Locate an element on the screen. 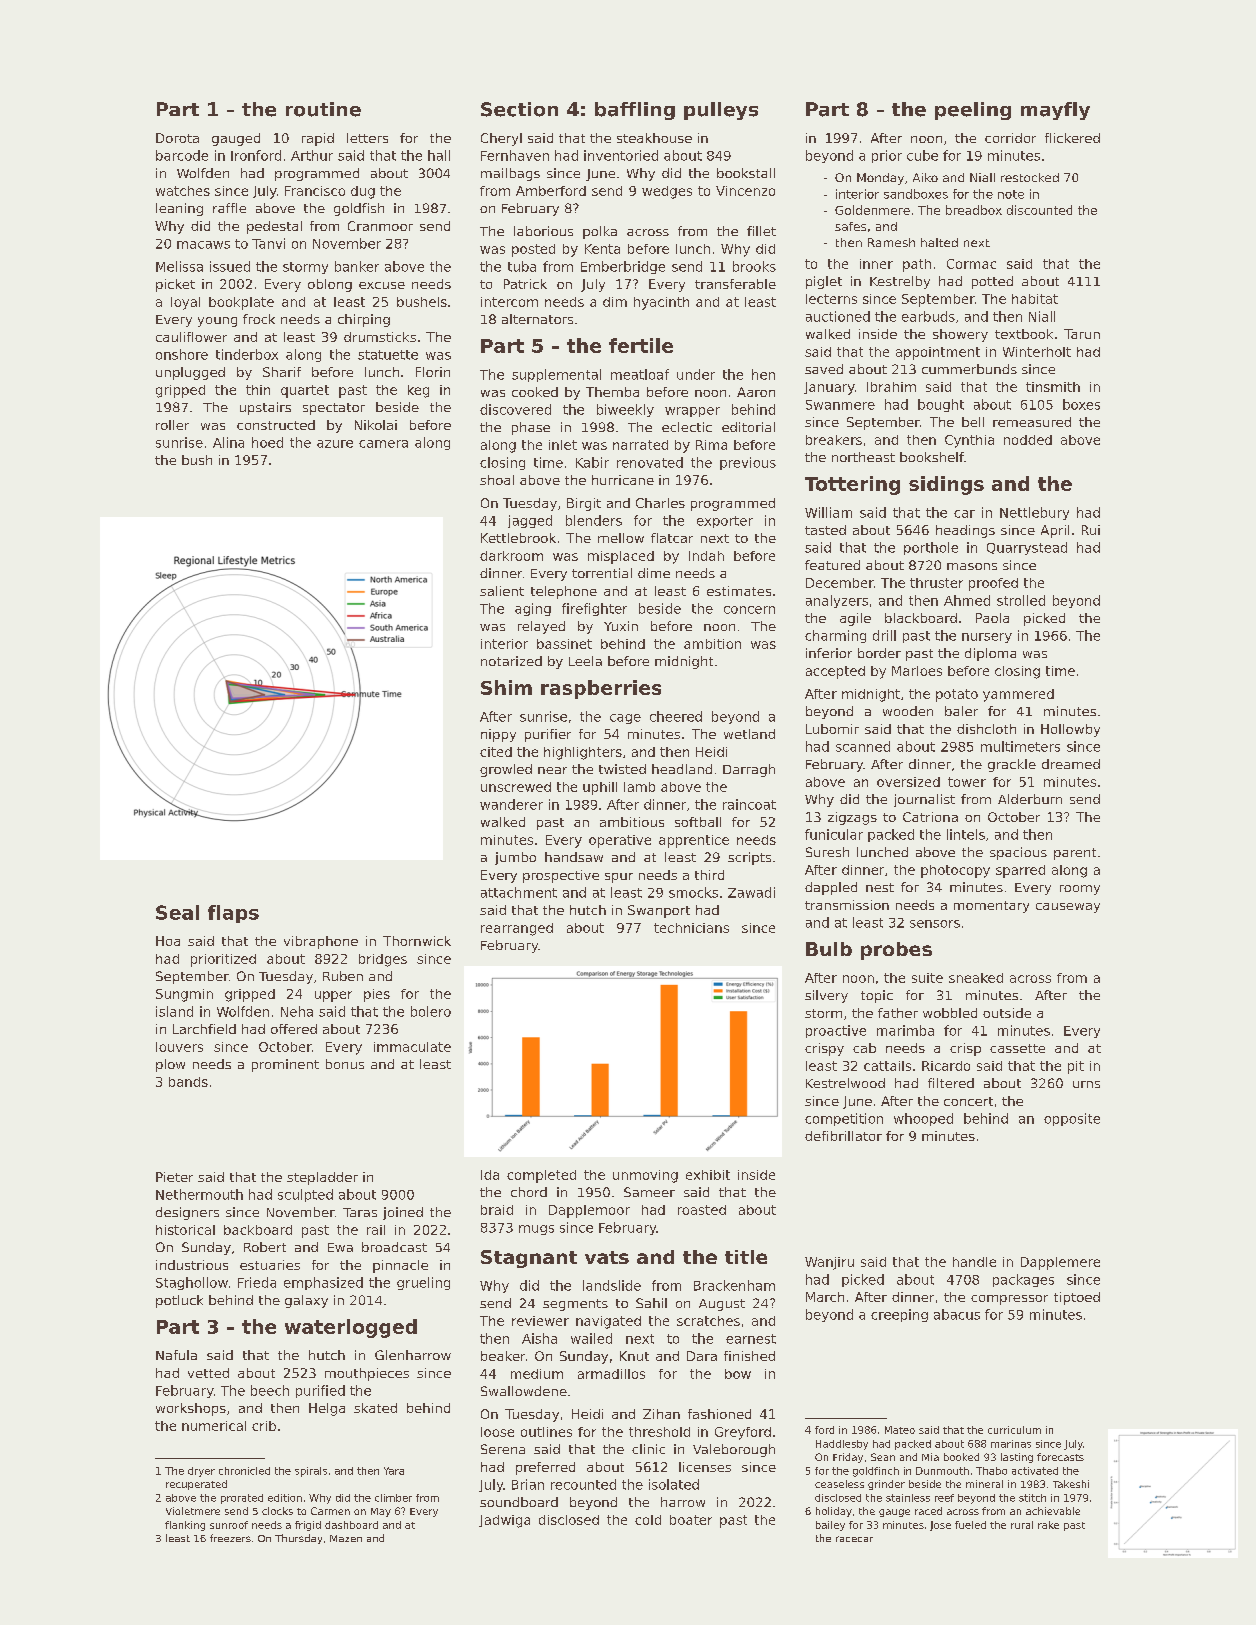 The width and height of the screenshot is (1256, 1625). Taras is located at coordinates (360, 1212).
